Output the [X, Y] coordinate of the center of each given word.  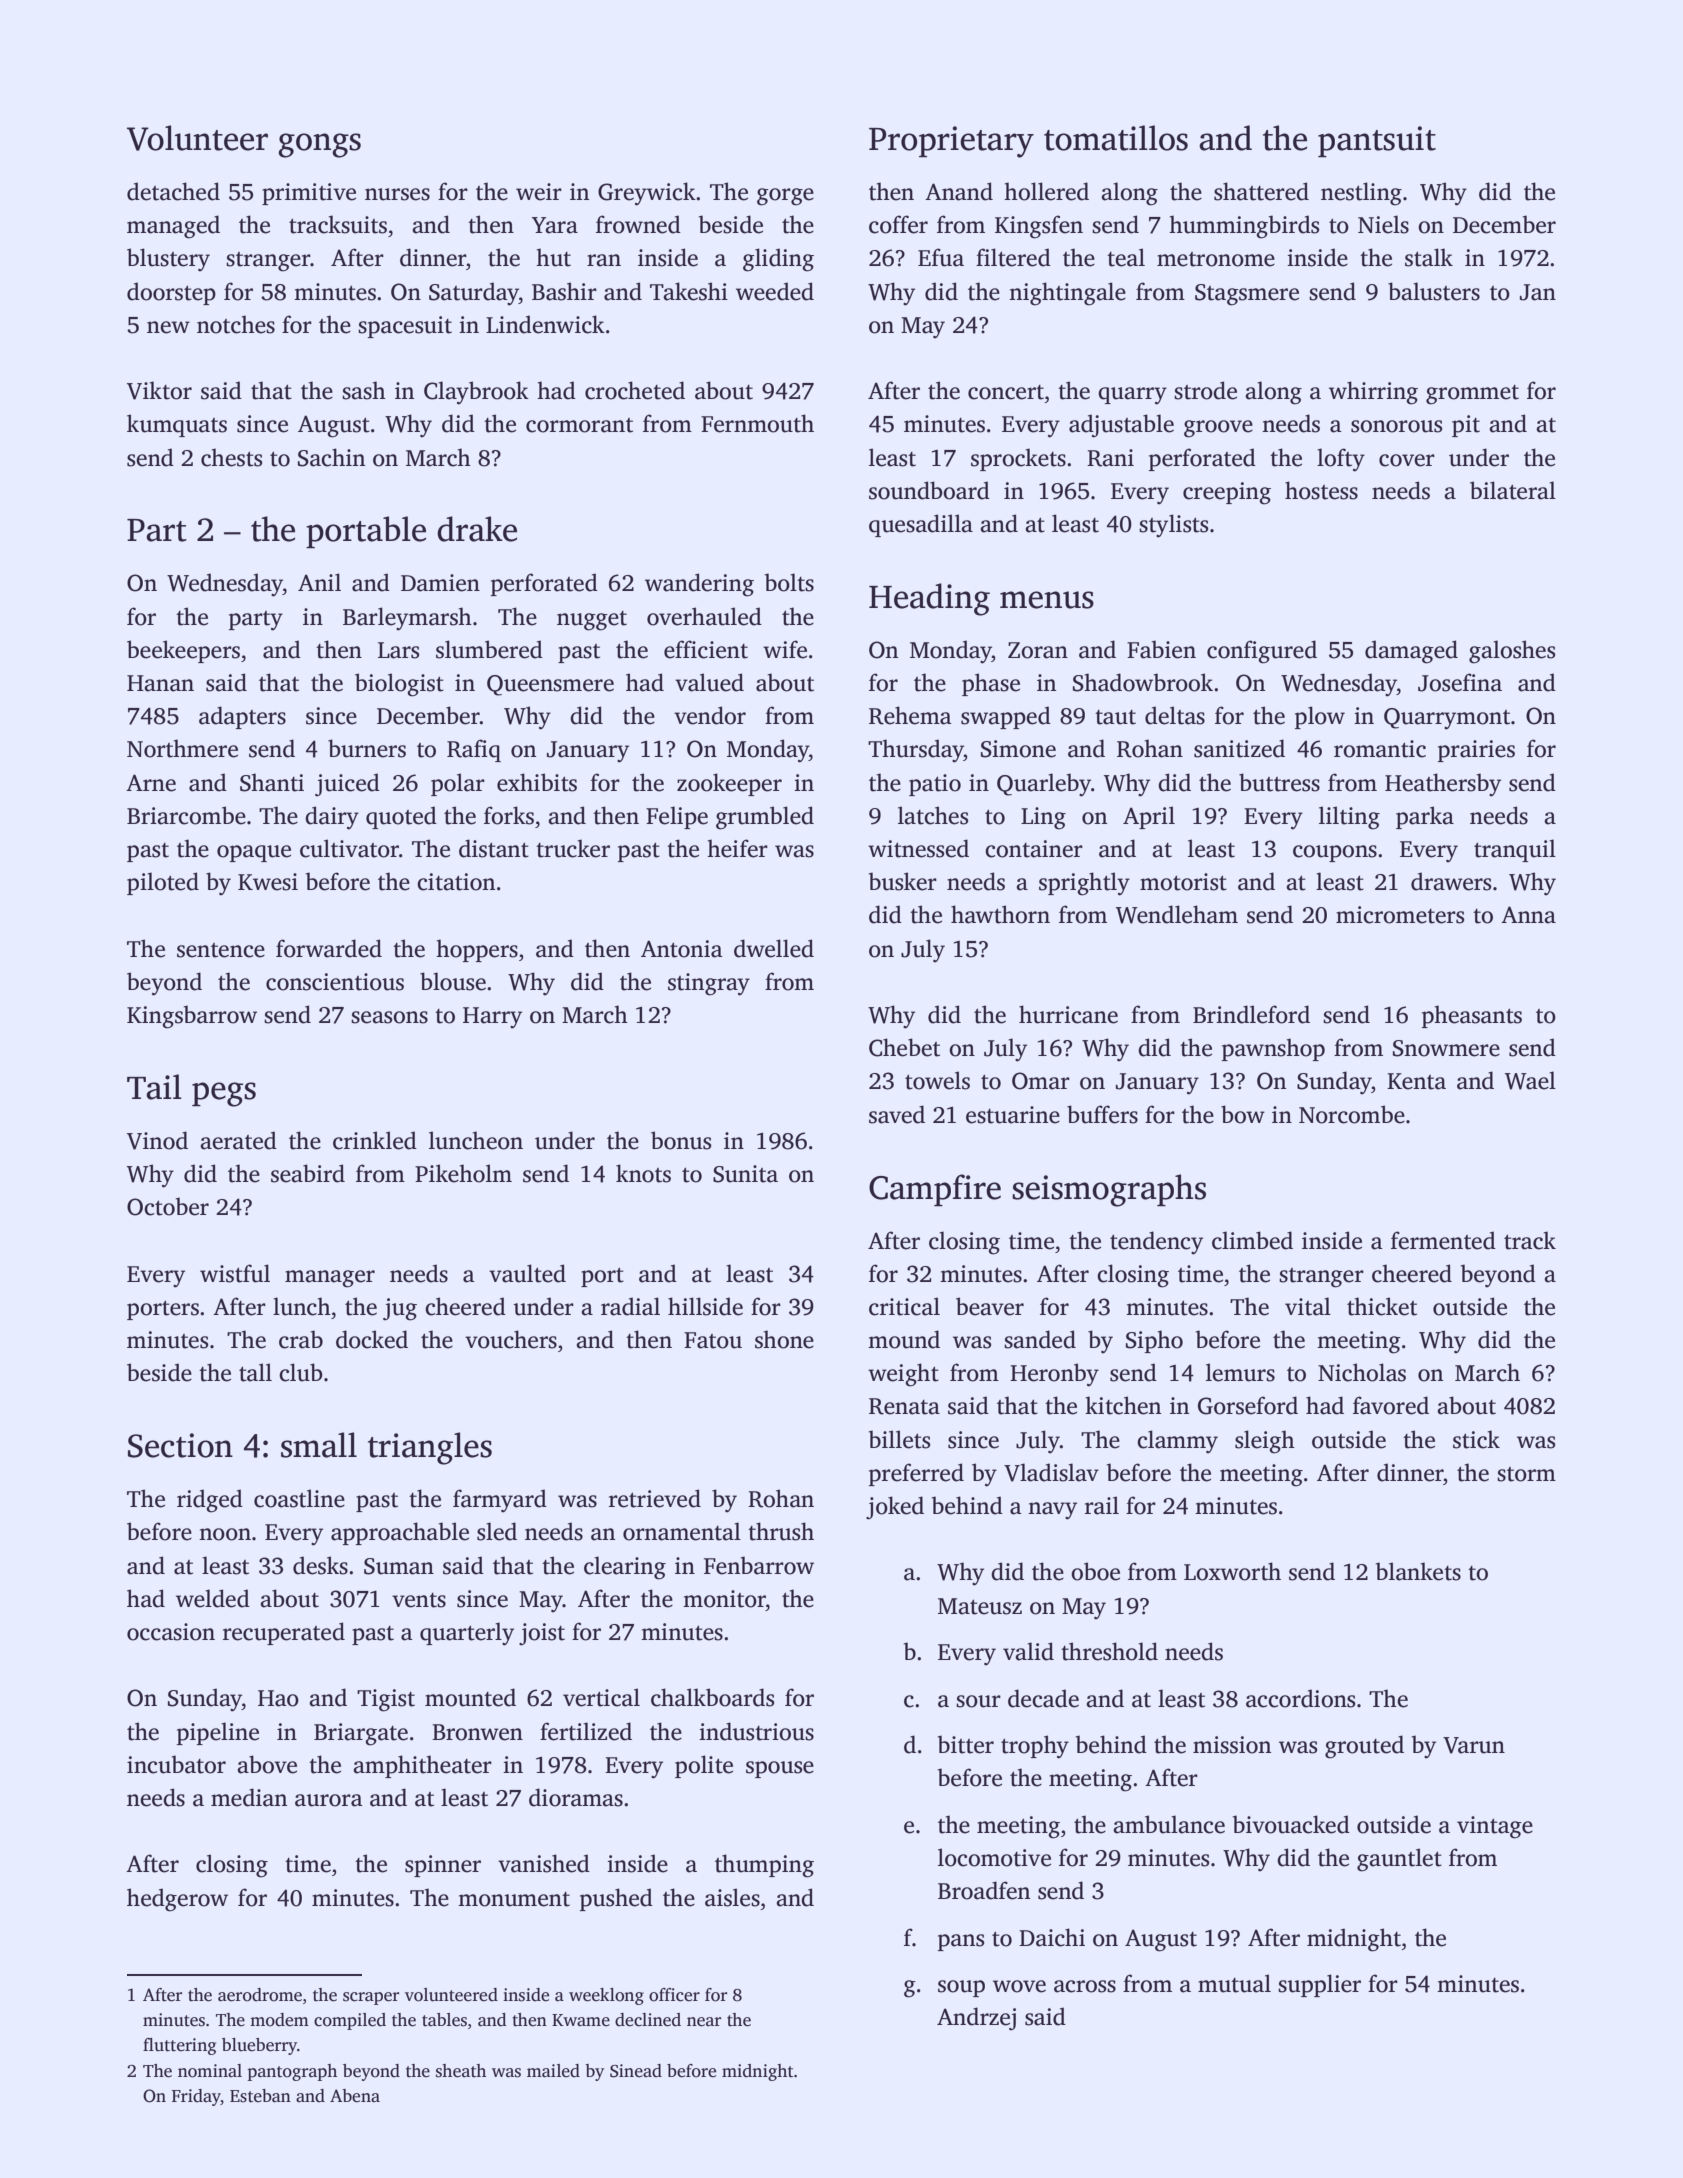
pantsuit [1377, 141]
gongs [319, 145]
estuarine [1013, 1115]
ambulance [1169, 1824]
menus [1047, 600]
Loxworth [1232, 1571]
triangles [430, 1448]
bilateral [1513, 490]
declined [648, 2020]
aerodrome [260, 1995]
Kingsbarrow [192, 1017]
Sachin [331, 457]
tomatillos [1116, 138]
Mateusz [980, 1606]
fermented [1443, 1240]
